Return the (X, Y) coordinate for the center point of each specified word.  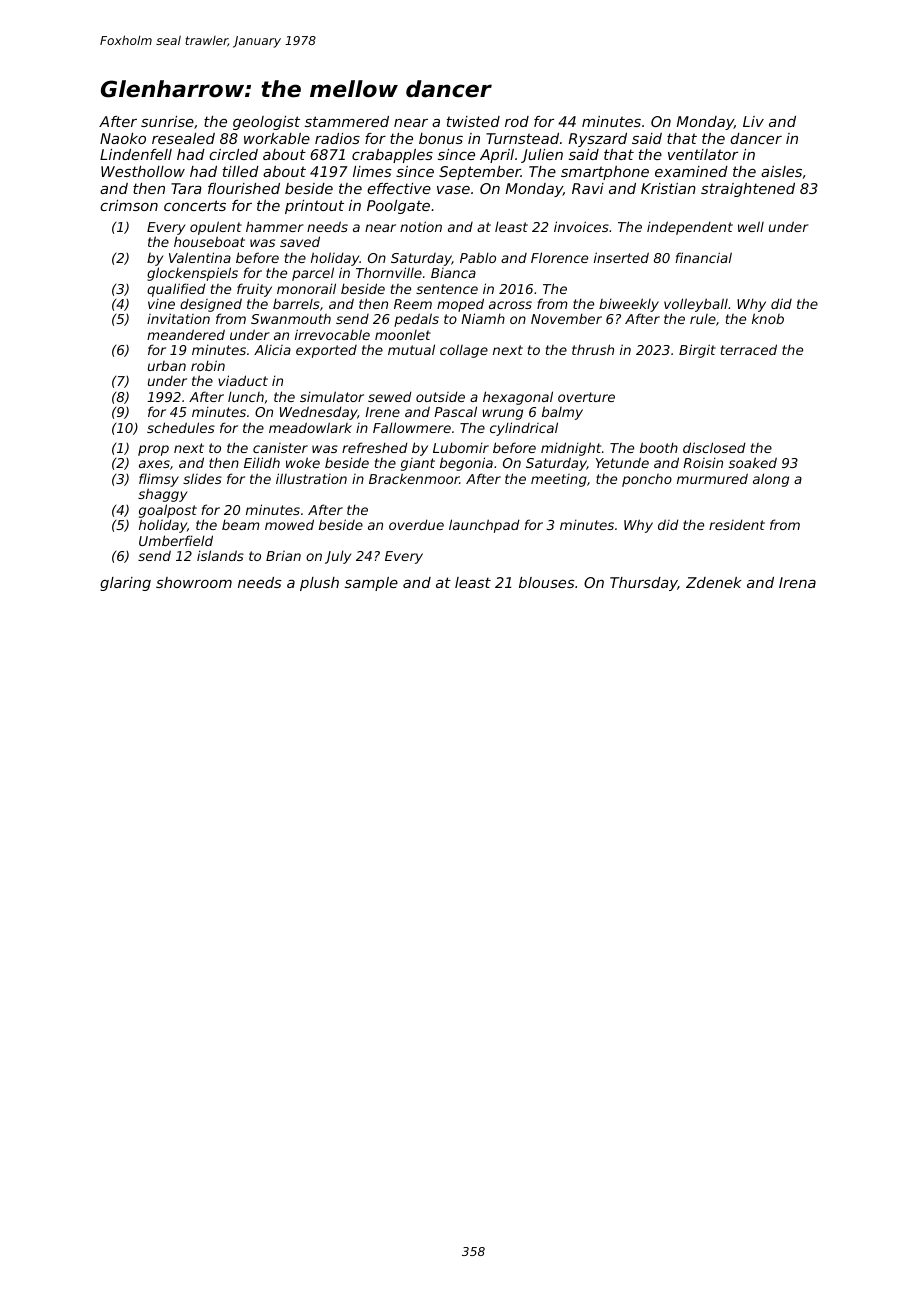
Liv (753, 121)
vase (453, 190)
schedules (181, 427)
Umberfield (176, 540)
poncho (647, 480)
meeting (559, 480)
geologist (266, 123)
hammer (275, 226)
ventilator (703, 154)
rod (517, 121)
